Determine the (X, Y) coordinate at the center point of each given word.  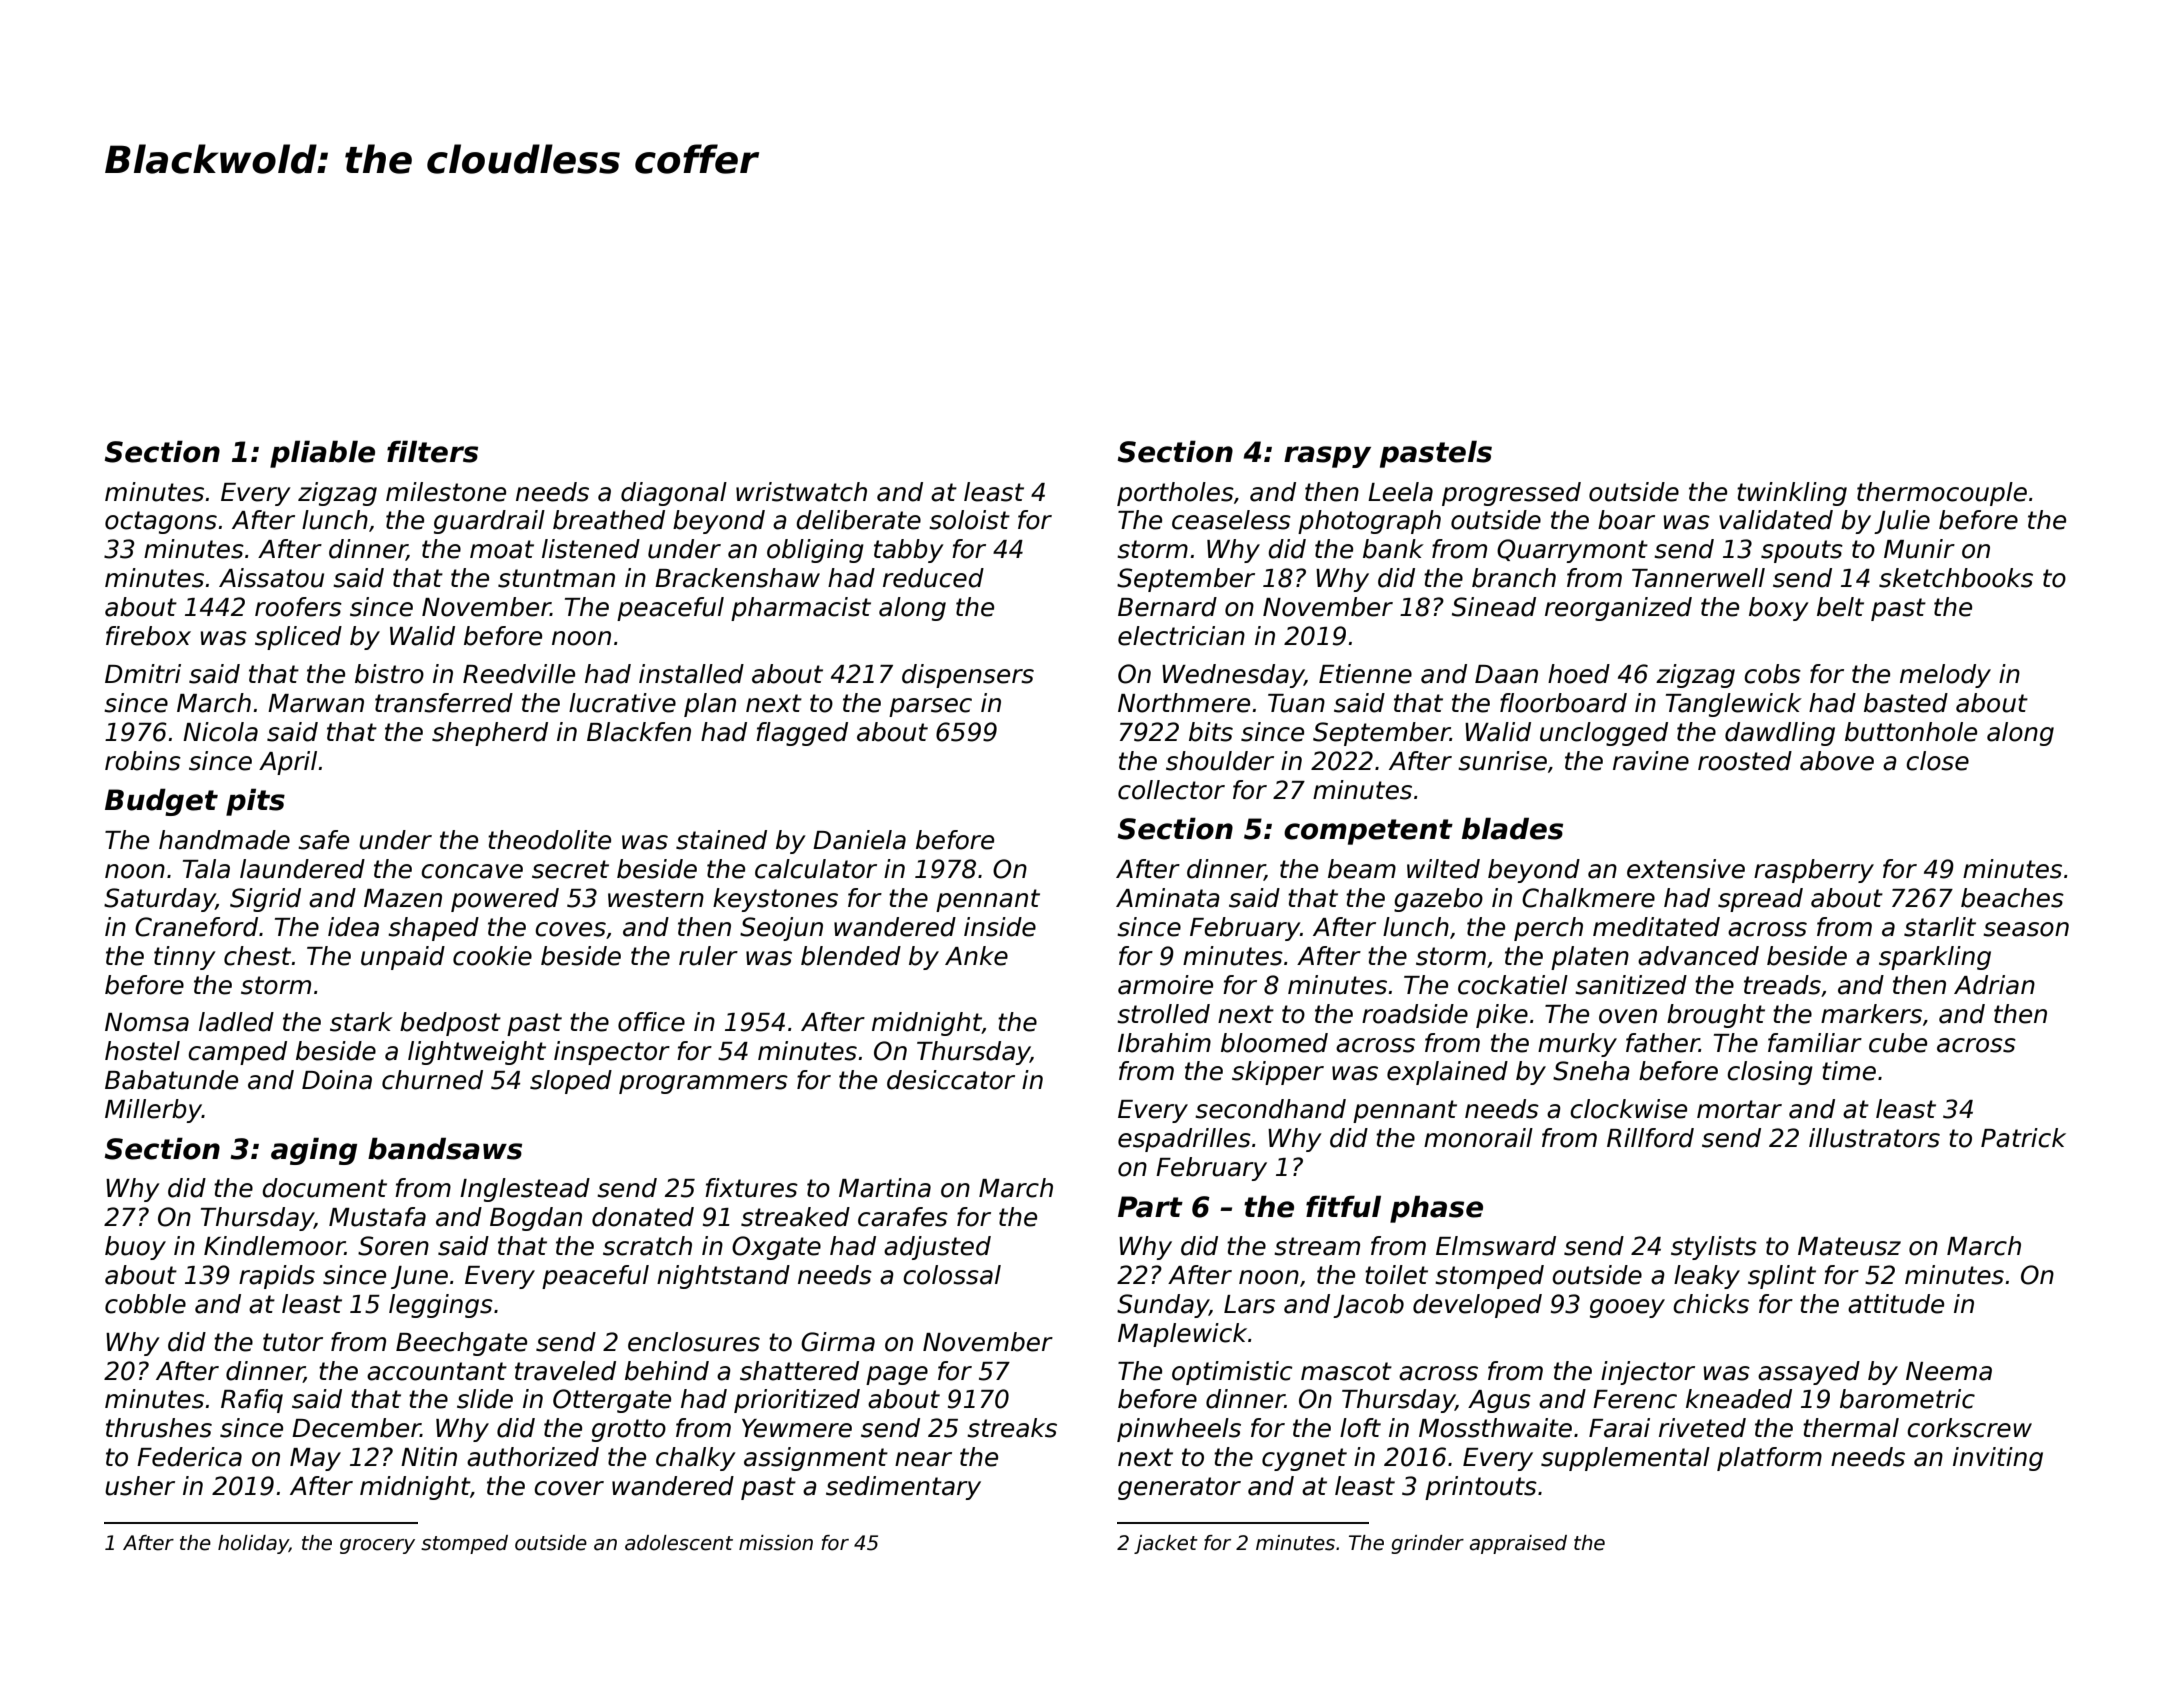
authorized (533, 1457)
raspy (1327, 457)
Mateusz (1849, 1246)
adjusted (937, 1248)
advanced (1698, 956)
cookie (492, 956)
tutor (293, 1342)
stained (721, 840)
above (1837, 761)
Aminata (1168, 898)
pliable (322, 454)
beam (1362, 869)
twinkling (1792, 494)
